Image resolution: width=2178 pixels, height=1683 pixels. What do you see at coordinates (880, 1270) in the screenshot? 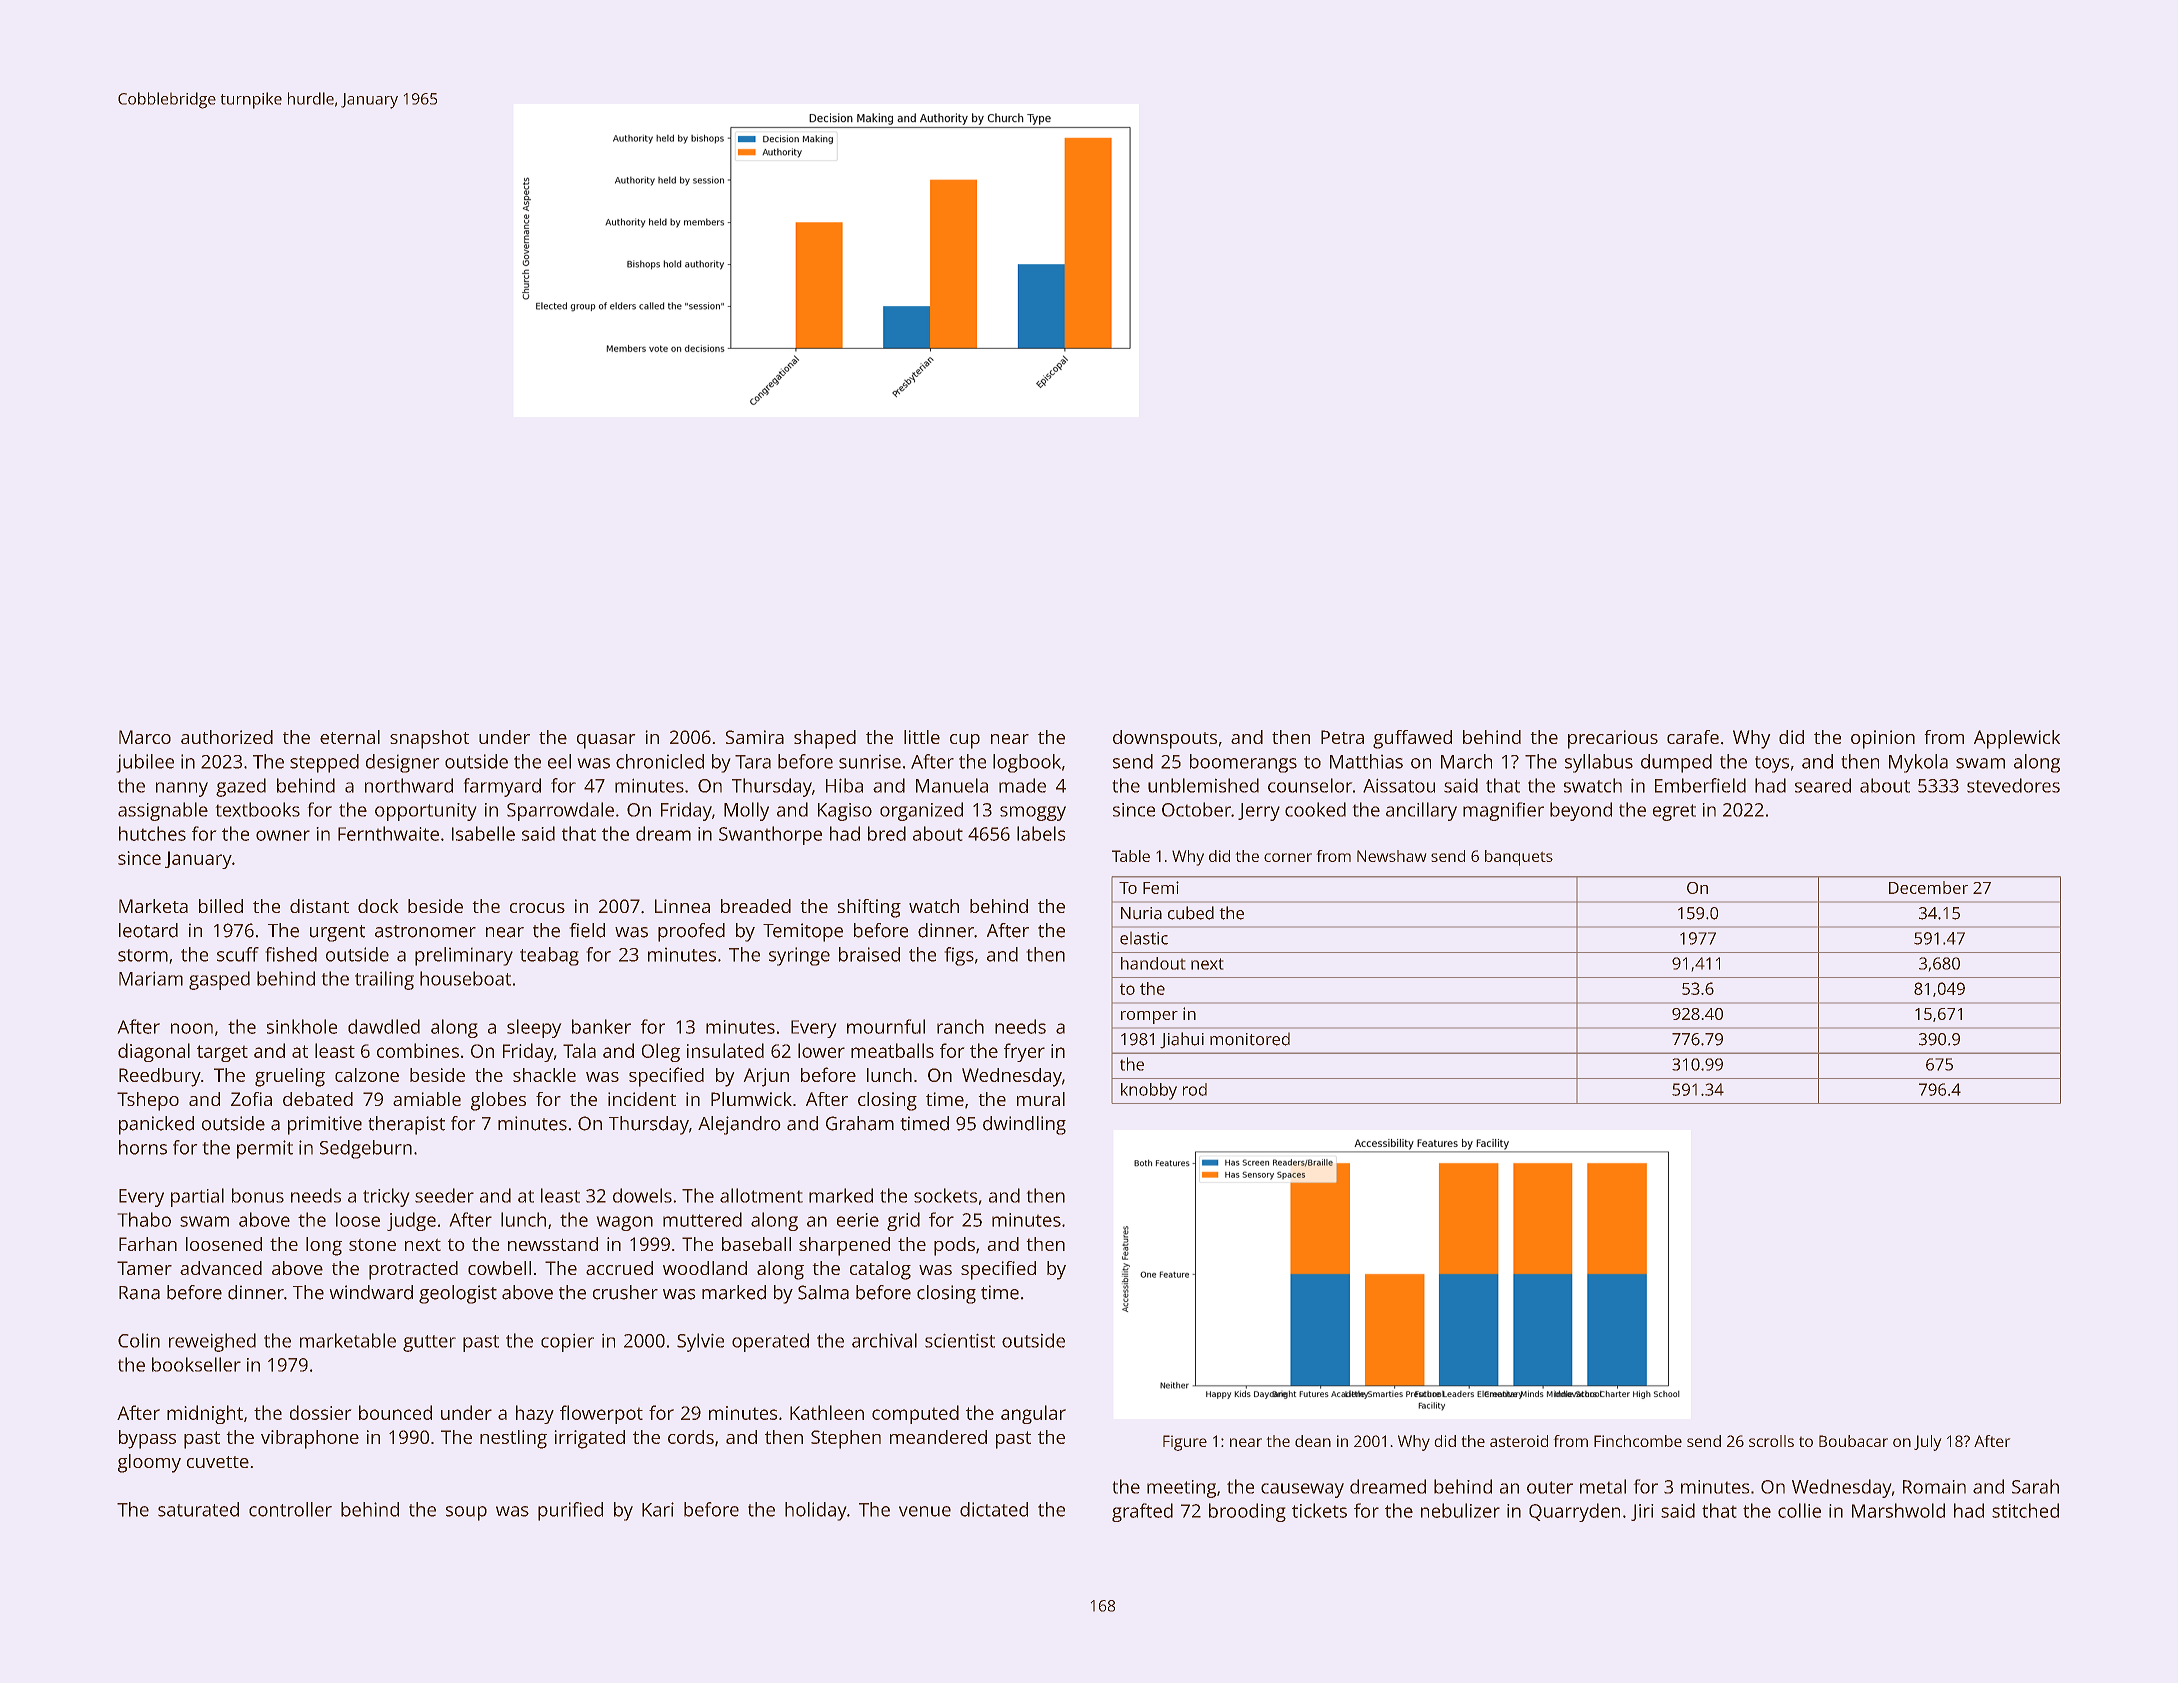
I see `catalog` at bounding box center [880, 1270].
